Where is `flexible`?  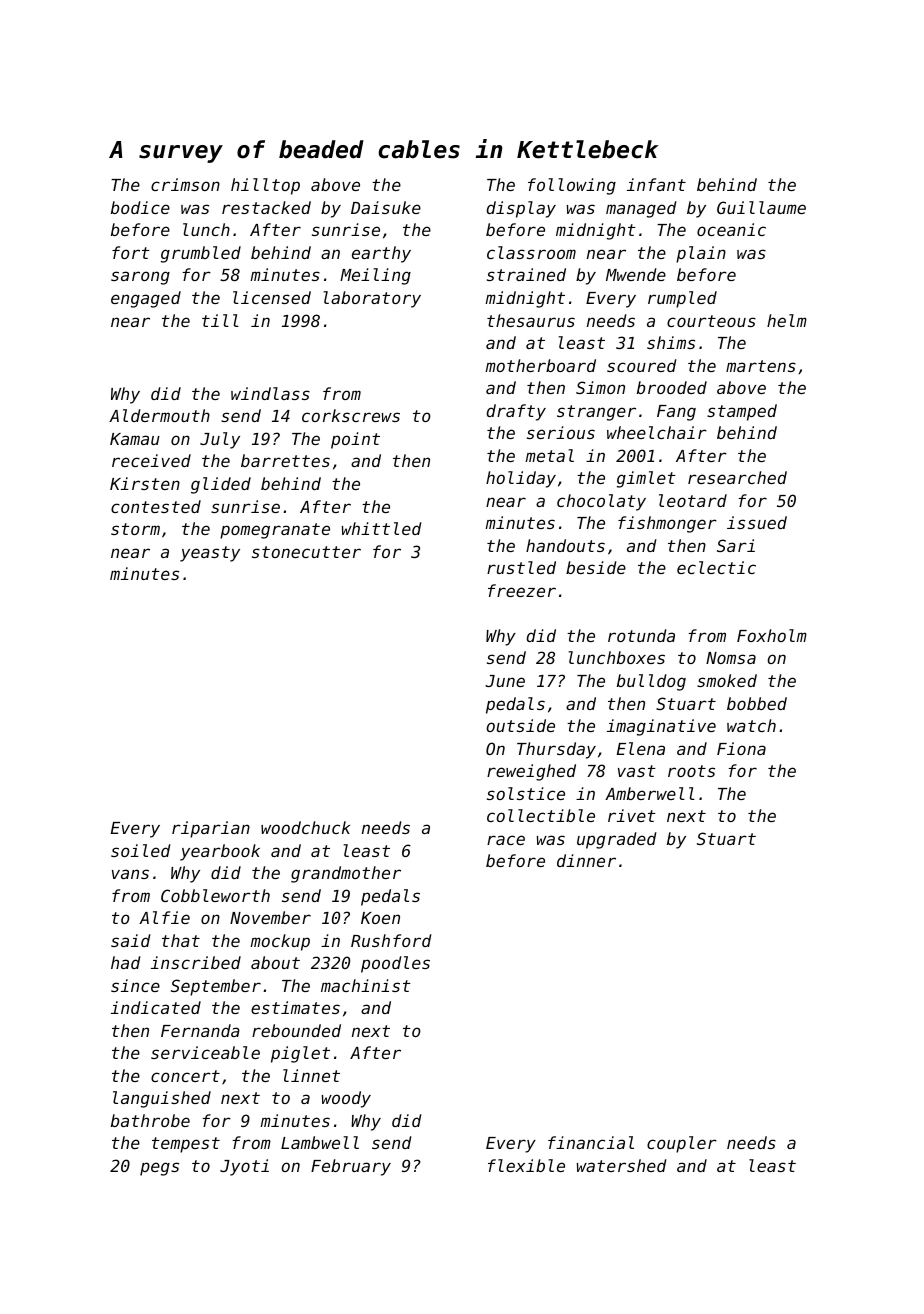
flexible is located at coordinates (526, 1165).
